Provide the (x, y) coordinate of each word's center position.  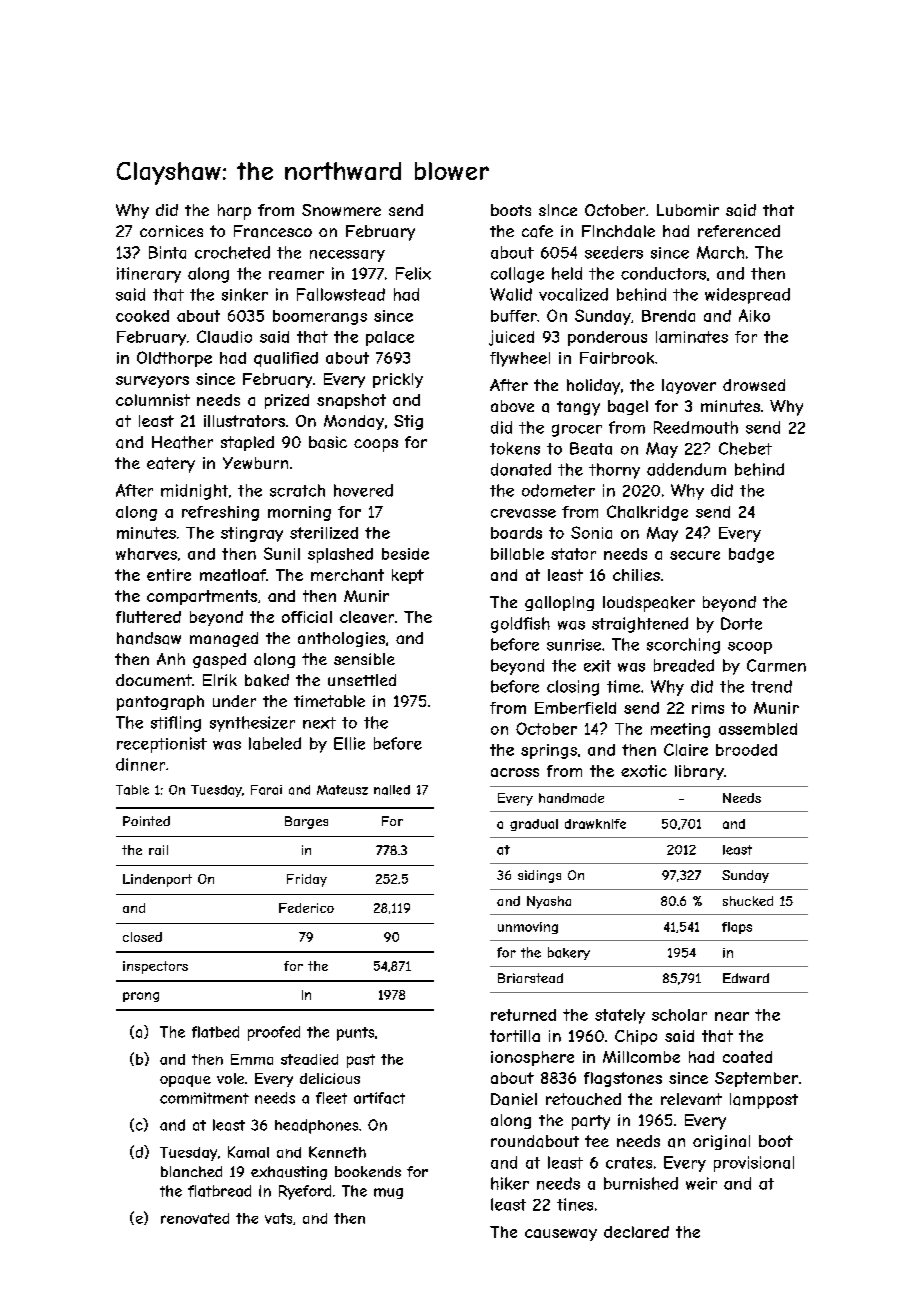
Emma (252, 1059)
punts (355, 1034)
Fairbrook (617, 358)
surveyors (152, 382)
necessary (347, 256)
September (756, 1079)
